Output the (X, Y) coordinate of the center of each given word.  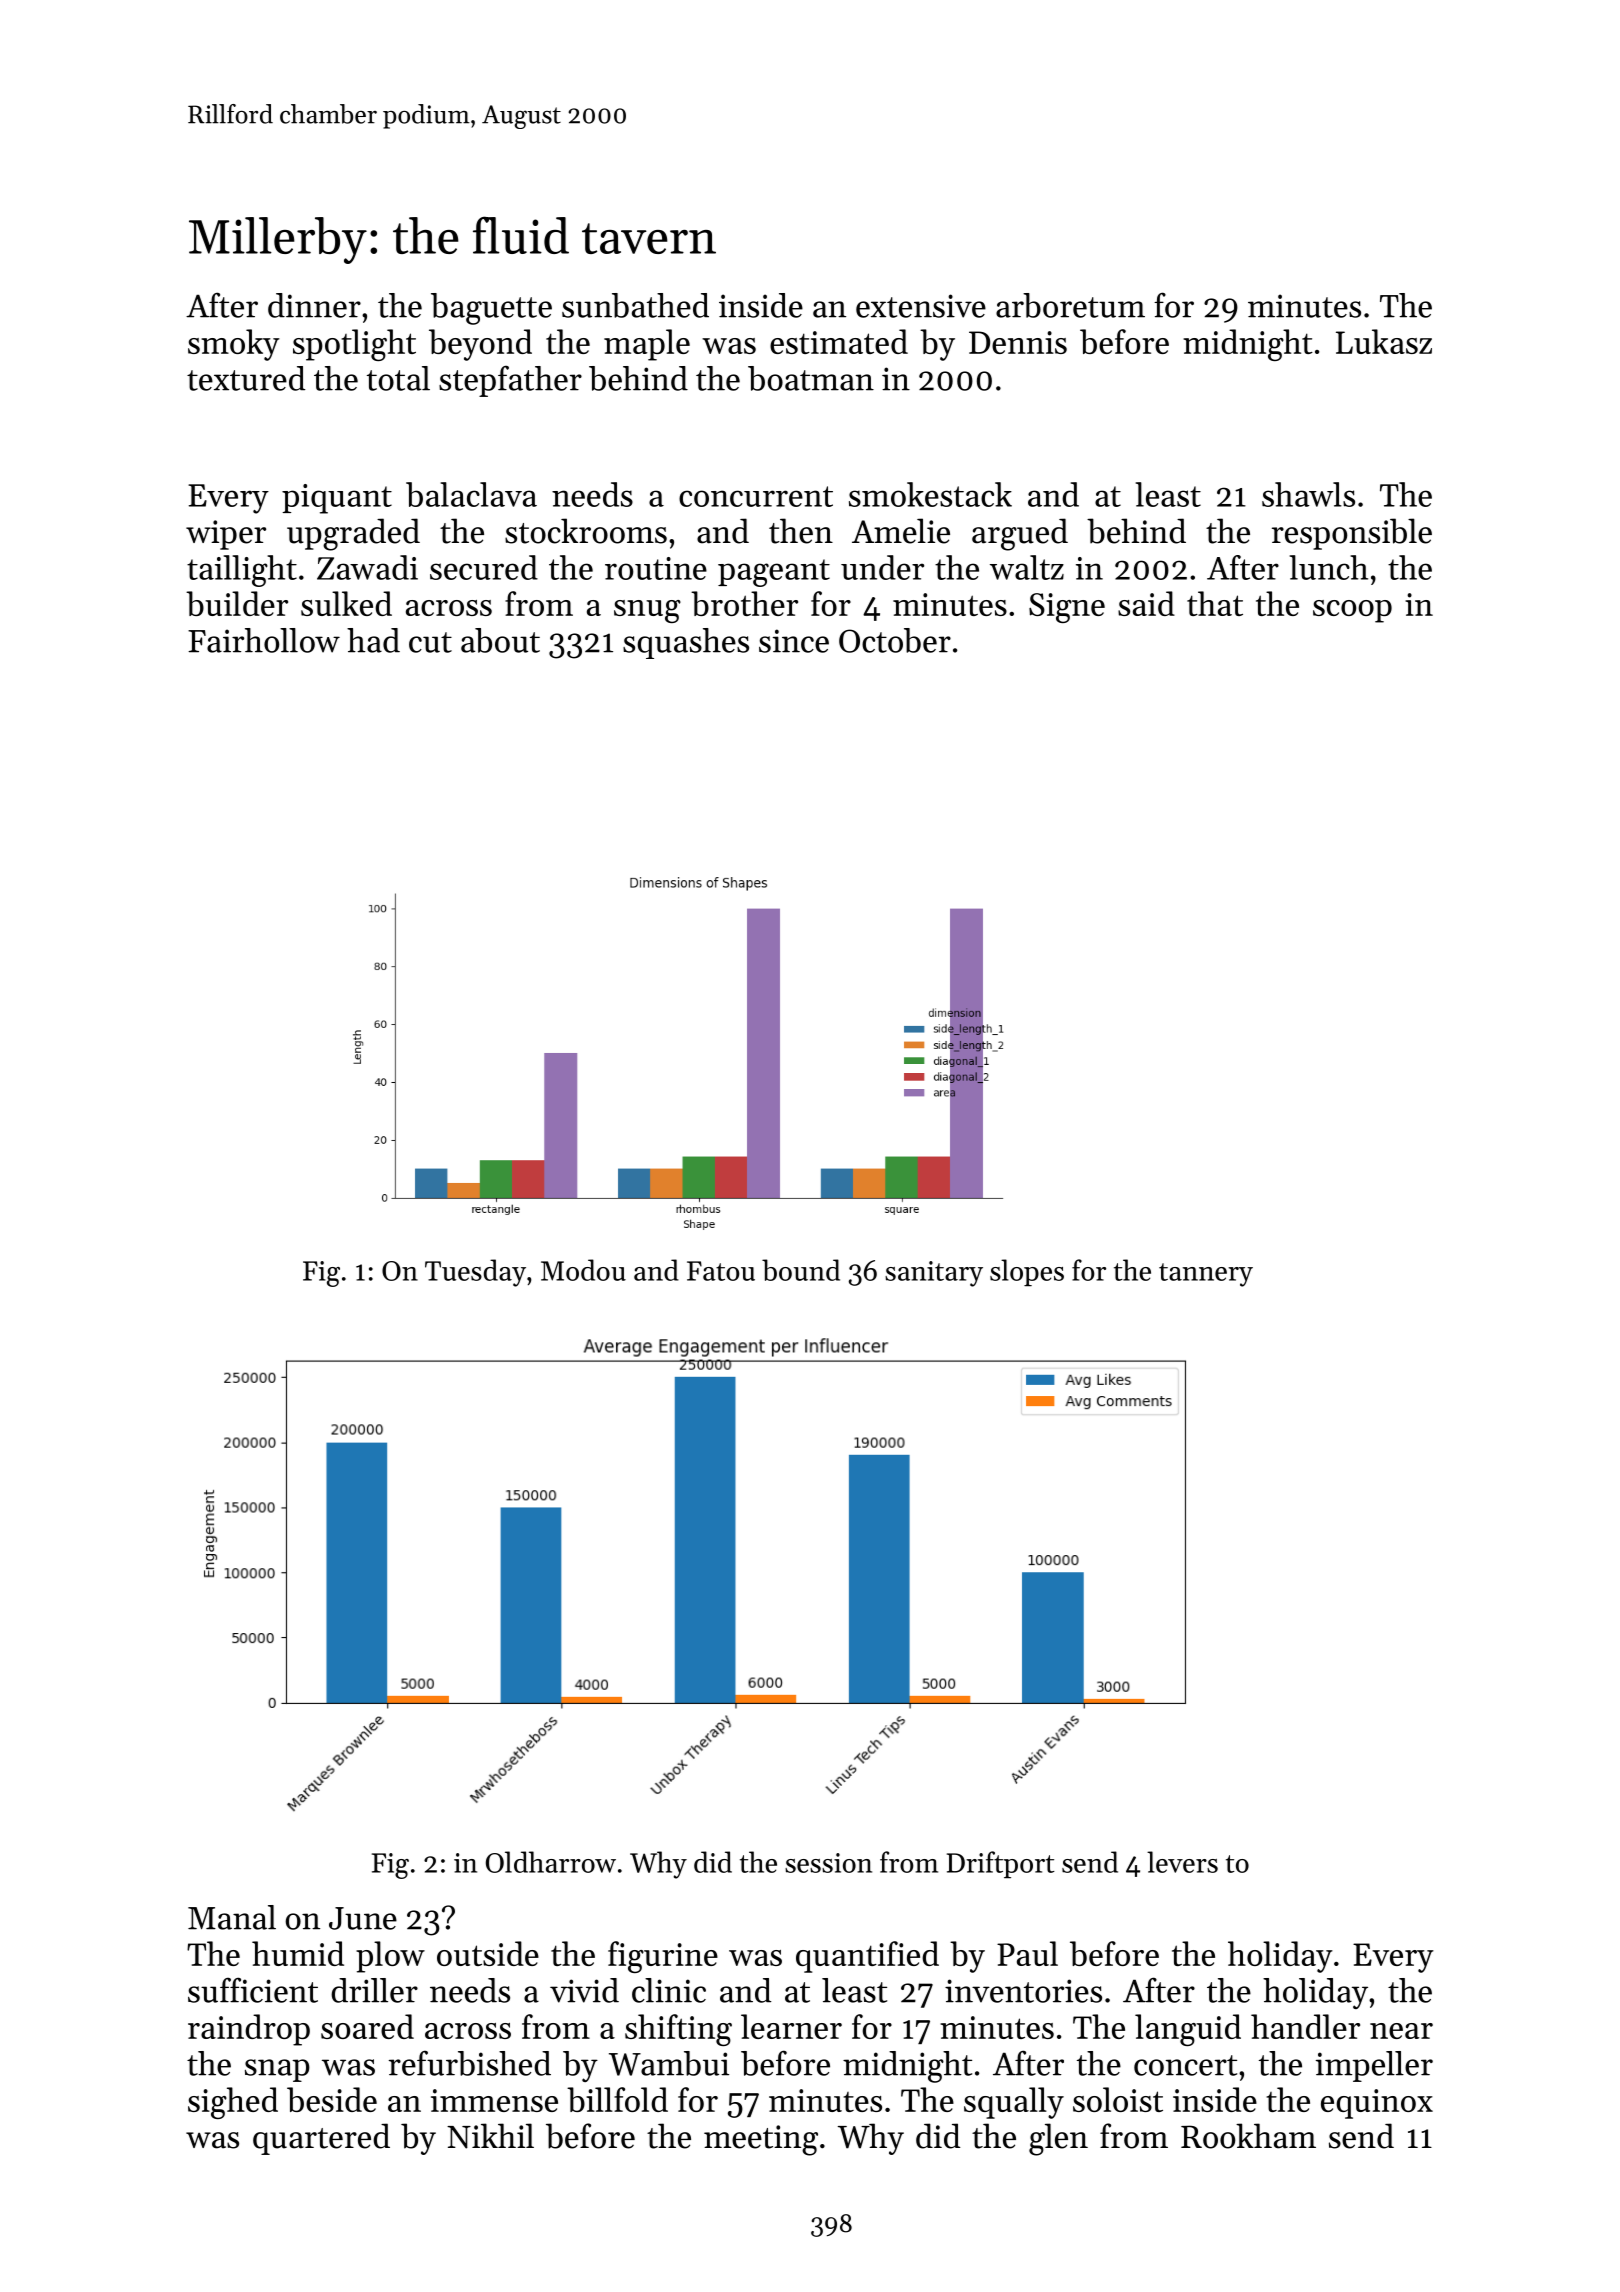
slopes (1027, 1272)
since (794, 641)
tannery (1206, 1275)
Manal (232, 1917)
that (1215, 603)
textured (246, 378)
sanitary (934, 1274)
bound (801, 1270)
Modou (583, 1270)
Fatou (721, 1271)
